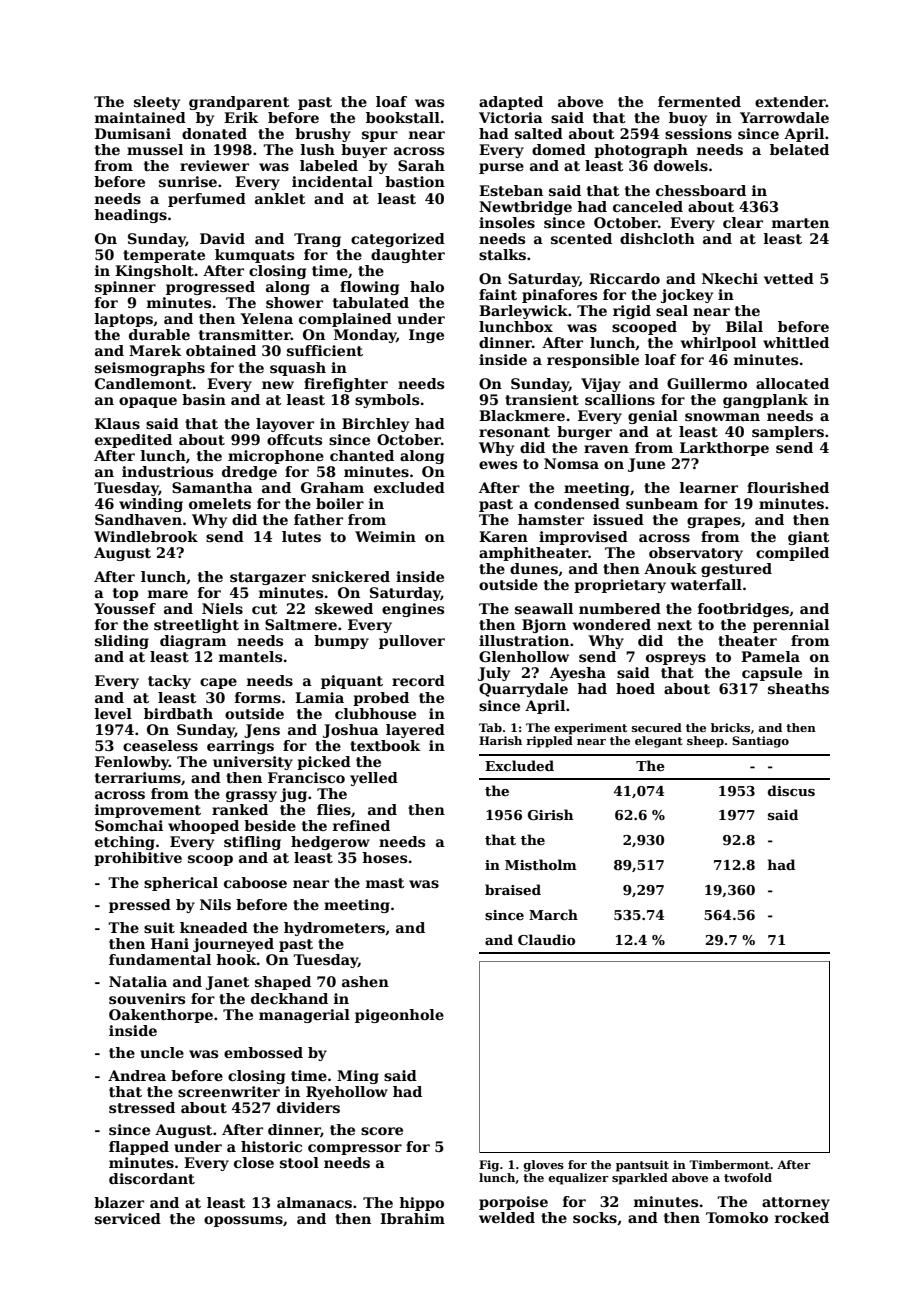 The height and width of the screenshot is (1308, 924). What do you see at coordinates (699, 101) in the screenshot?
I see `fermented` at bounding box center [699, 101].
